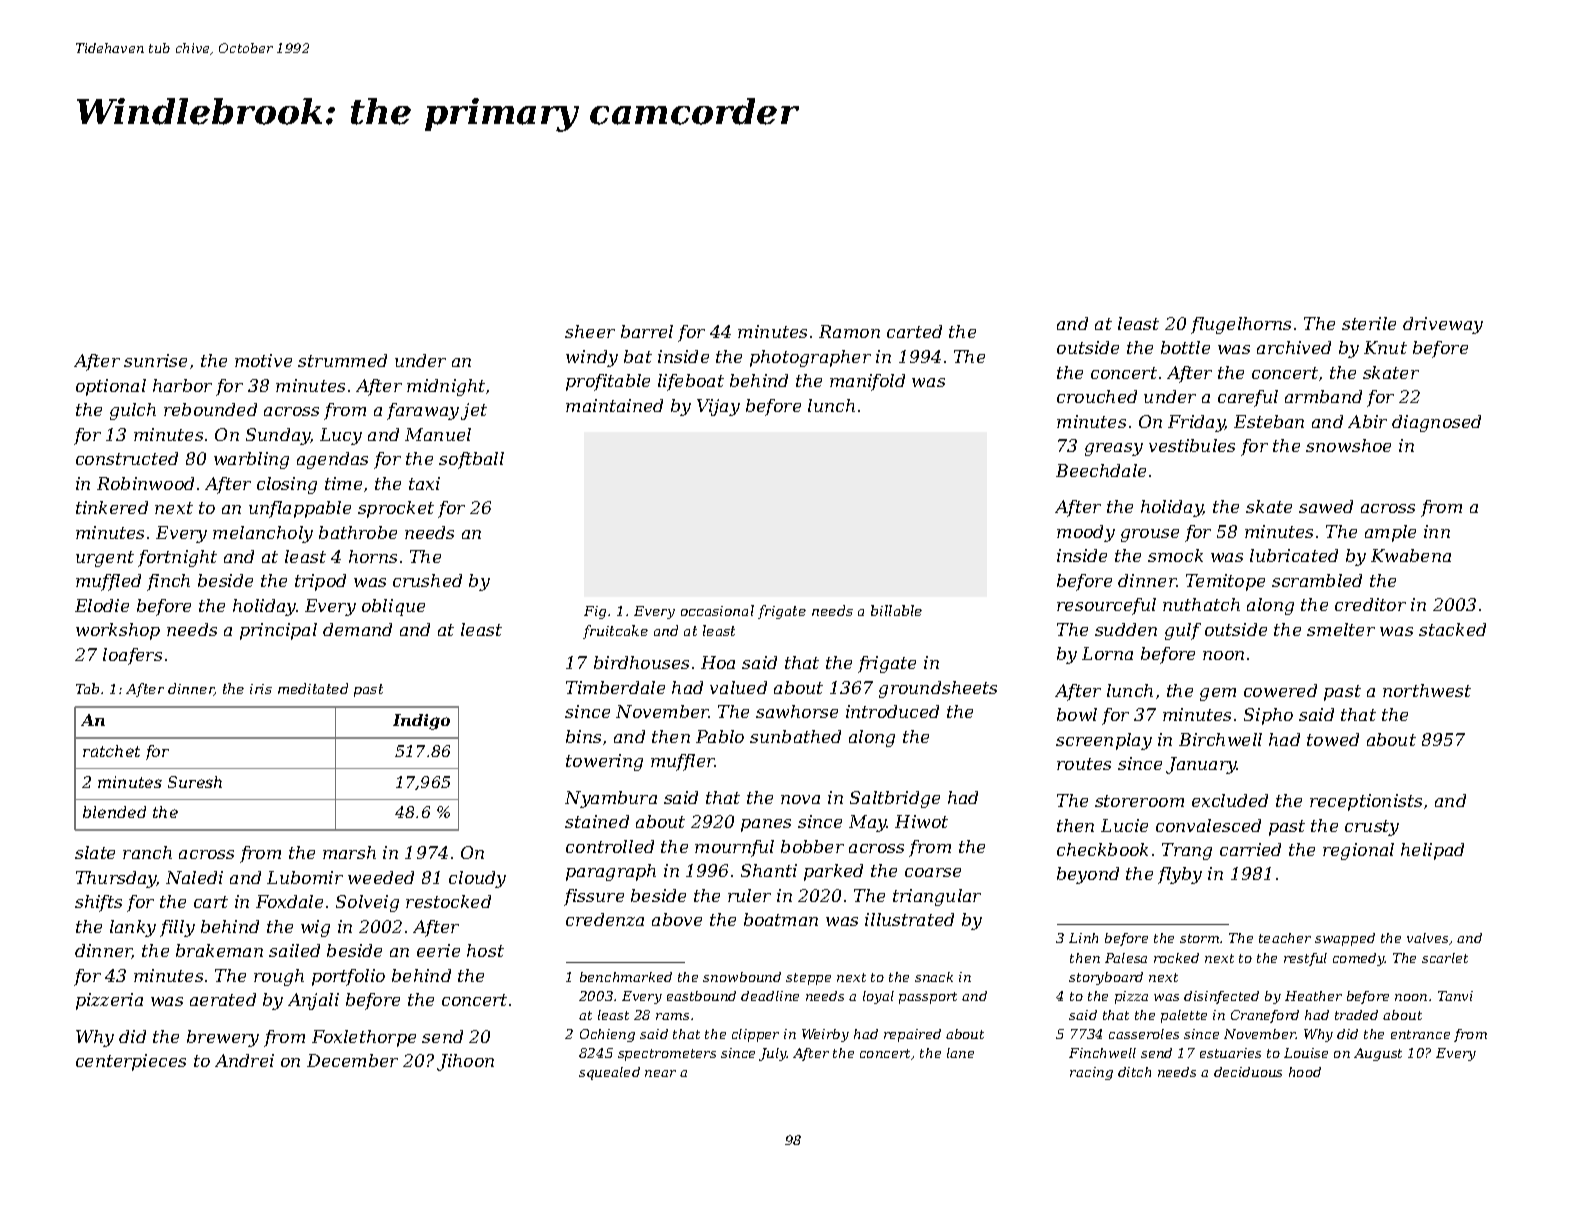 Image resolution: width=1571 pixels, height=1214 pixels. What do you see at coordinates (132, 656) in the screenshot?
I see `loafers` at bounding box center [132, 656].
